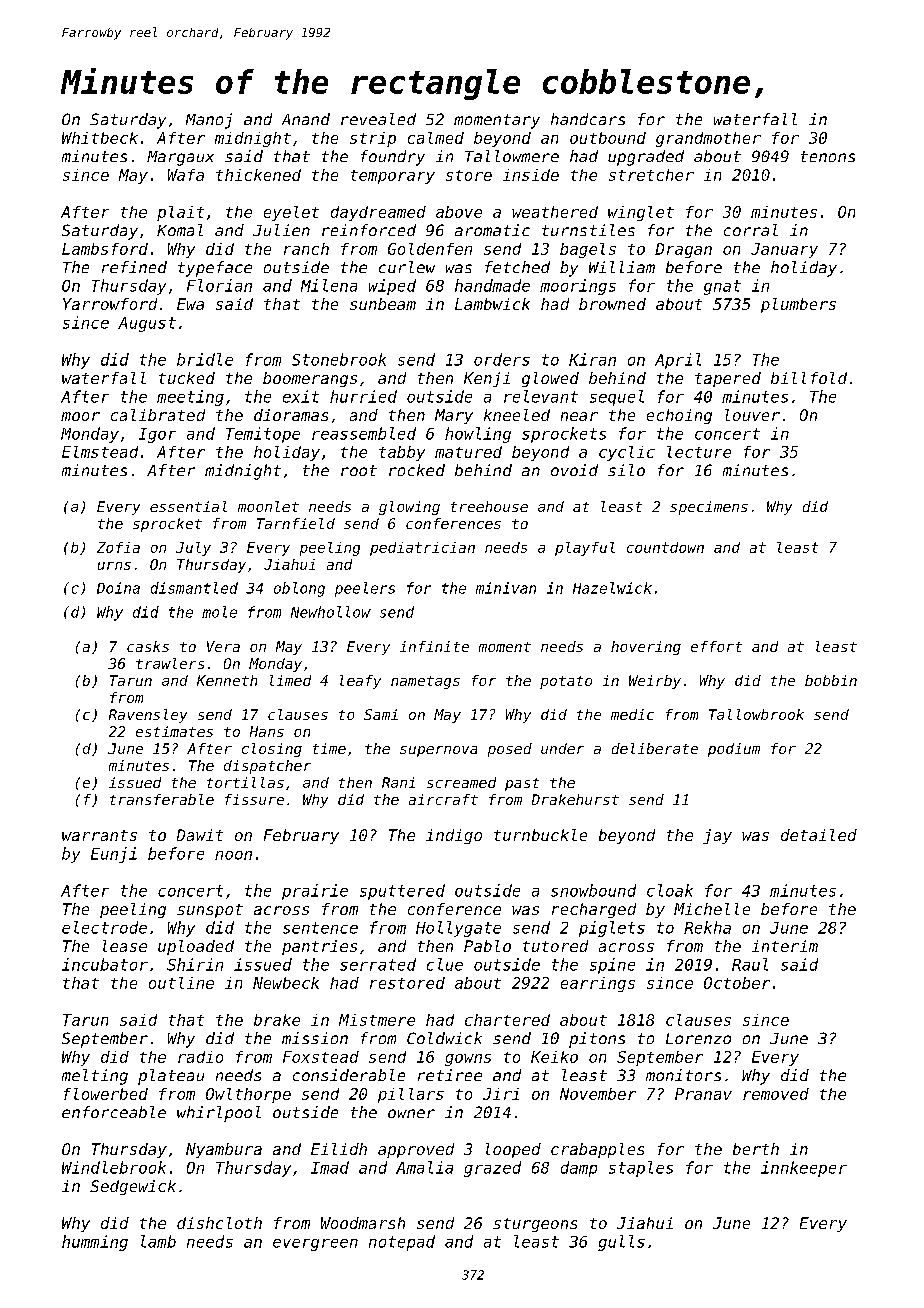 This screenshot has height=1308, width=924. What do you see at coordinates (646, 158) in the screenshot?
I see `upgraded` at bounding box center [646, 158].
